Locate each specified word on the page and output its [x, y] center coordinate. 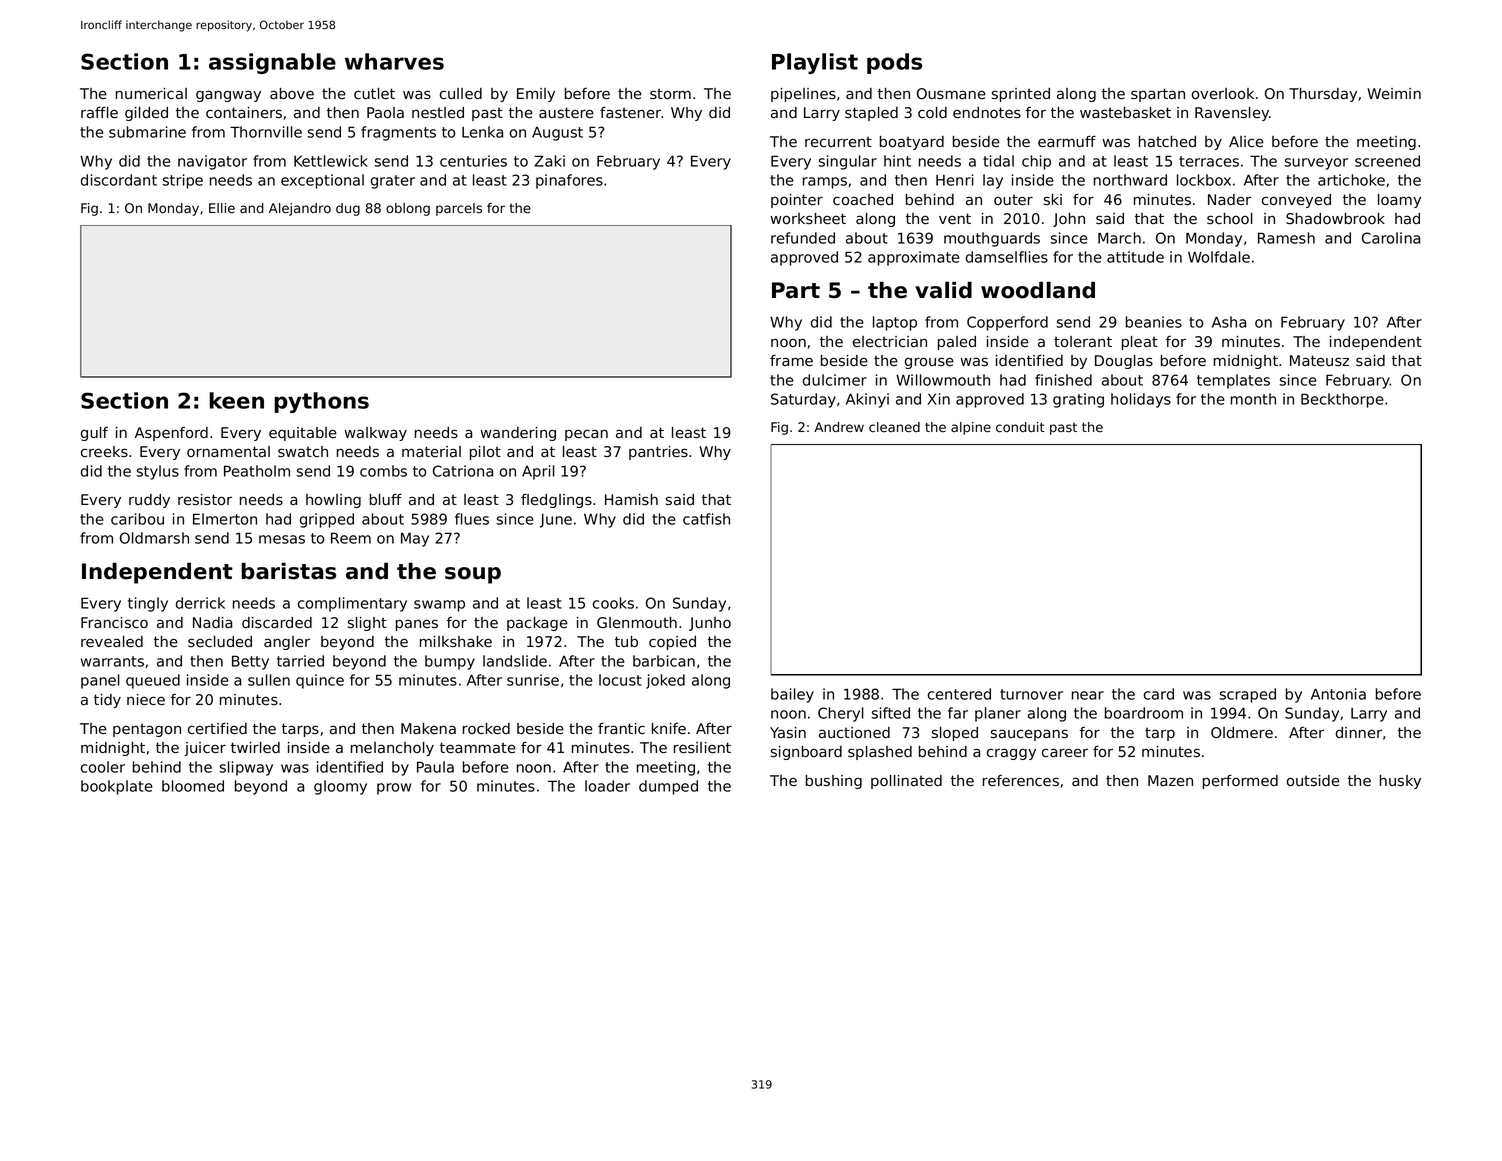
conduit [1020, 427]
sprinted [1021, 95]
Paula [435, 767]
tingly [148, 604]
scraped [1248, 695]
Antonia [1338, 694]
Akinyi [867, 400]
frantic [621, 728]
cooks [613, 603]
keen [236, 400]
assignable [272, 63]
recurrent [838, 141]
